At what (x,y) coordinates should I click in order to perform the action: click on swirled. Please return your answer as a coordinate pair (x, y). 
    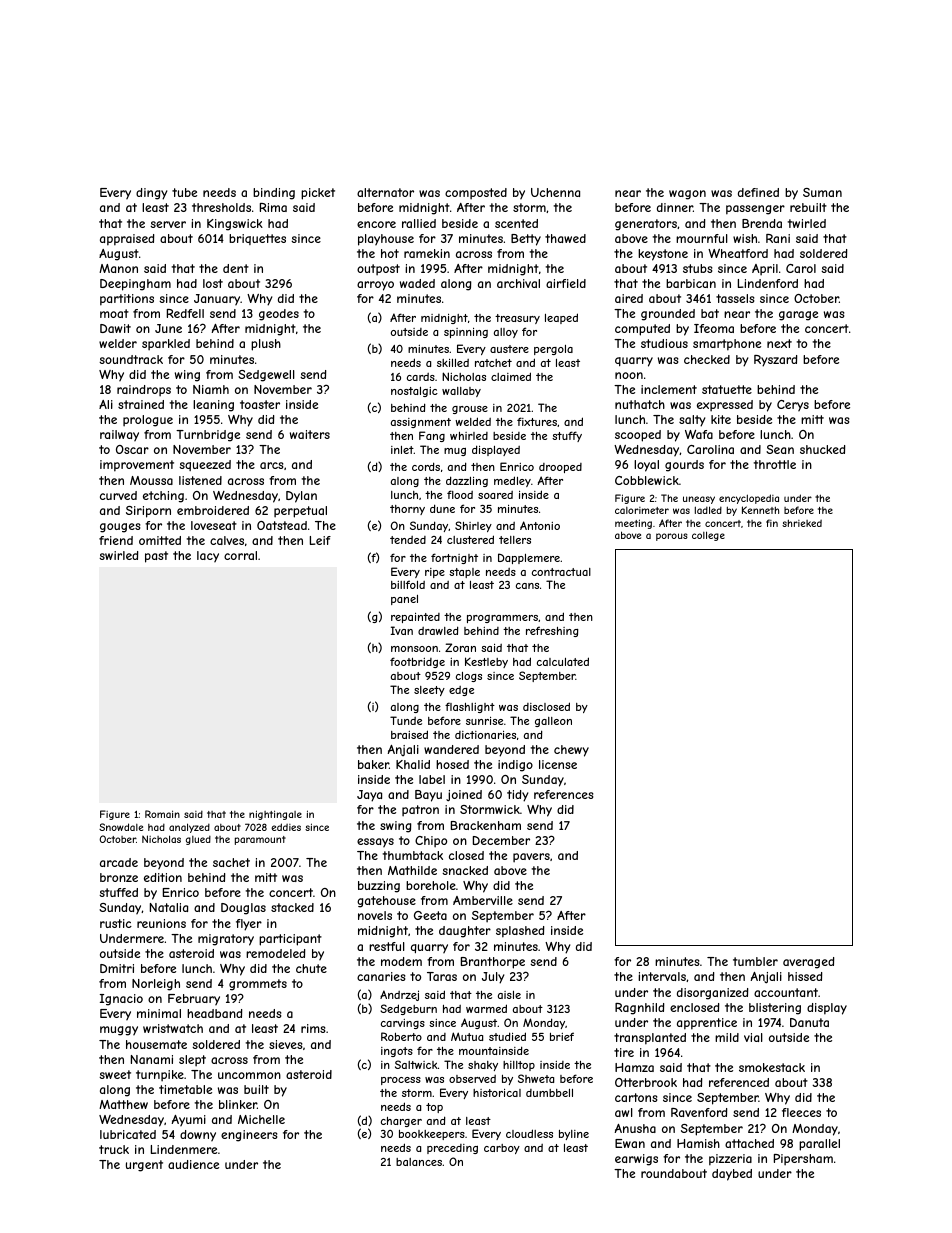
    Looking at the image, I should click on (118, 555).
